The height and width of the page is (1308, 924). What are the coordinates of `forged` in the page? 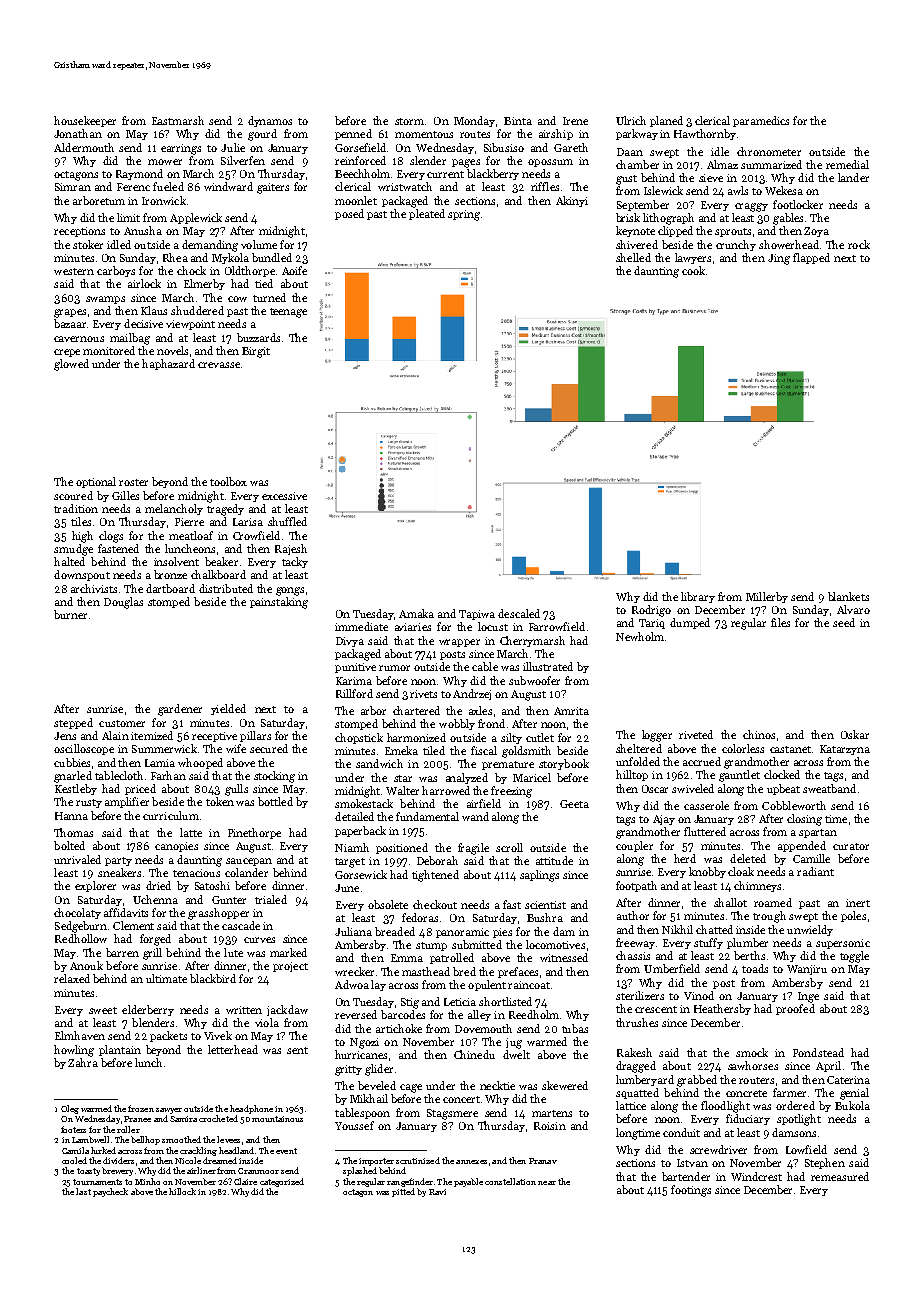 It's located at (155, 940).
